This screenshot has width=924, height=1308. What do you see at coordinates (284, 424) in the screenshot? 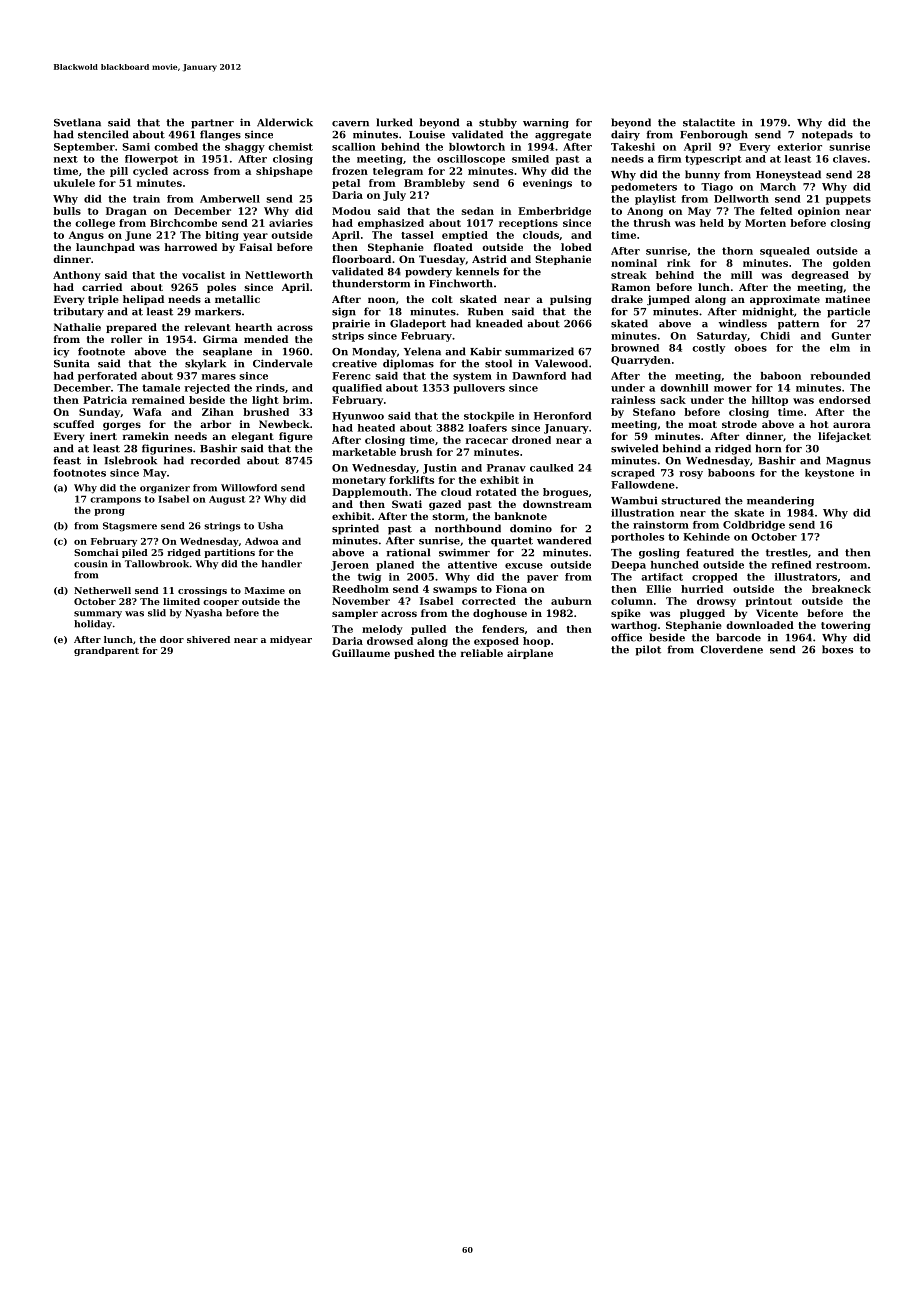
I see `Newbeck` at bounding box center [284, 424].
